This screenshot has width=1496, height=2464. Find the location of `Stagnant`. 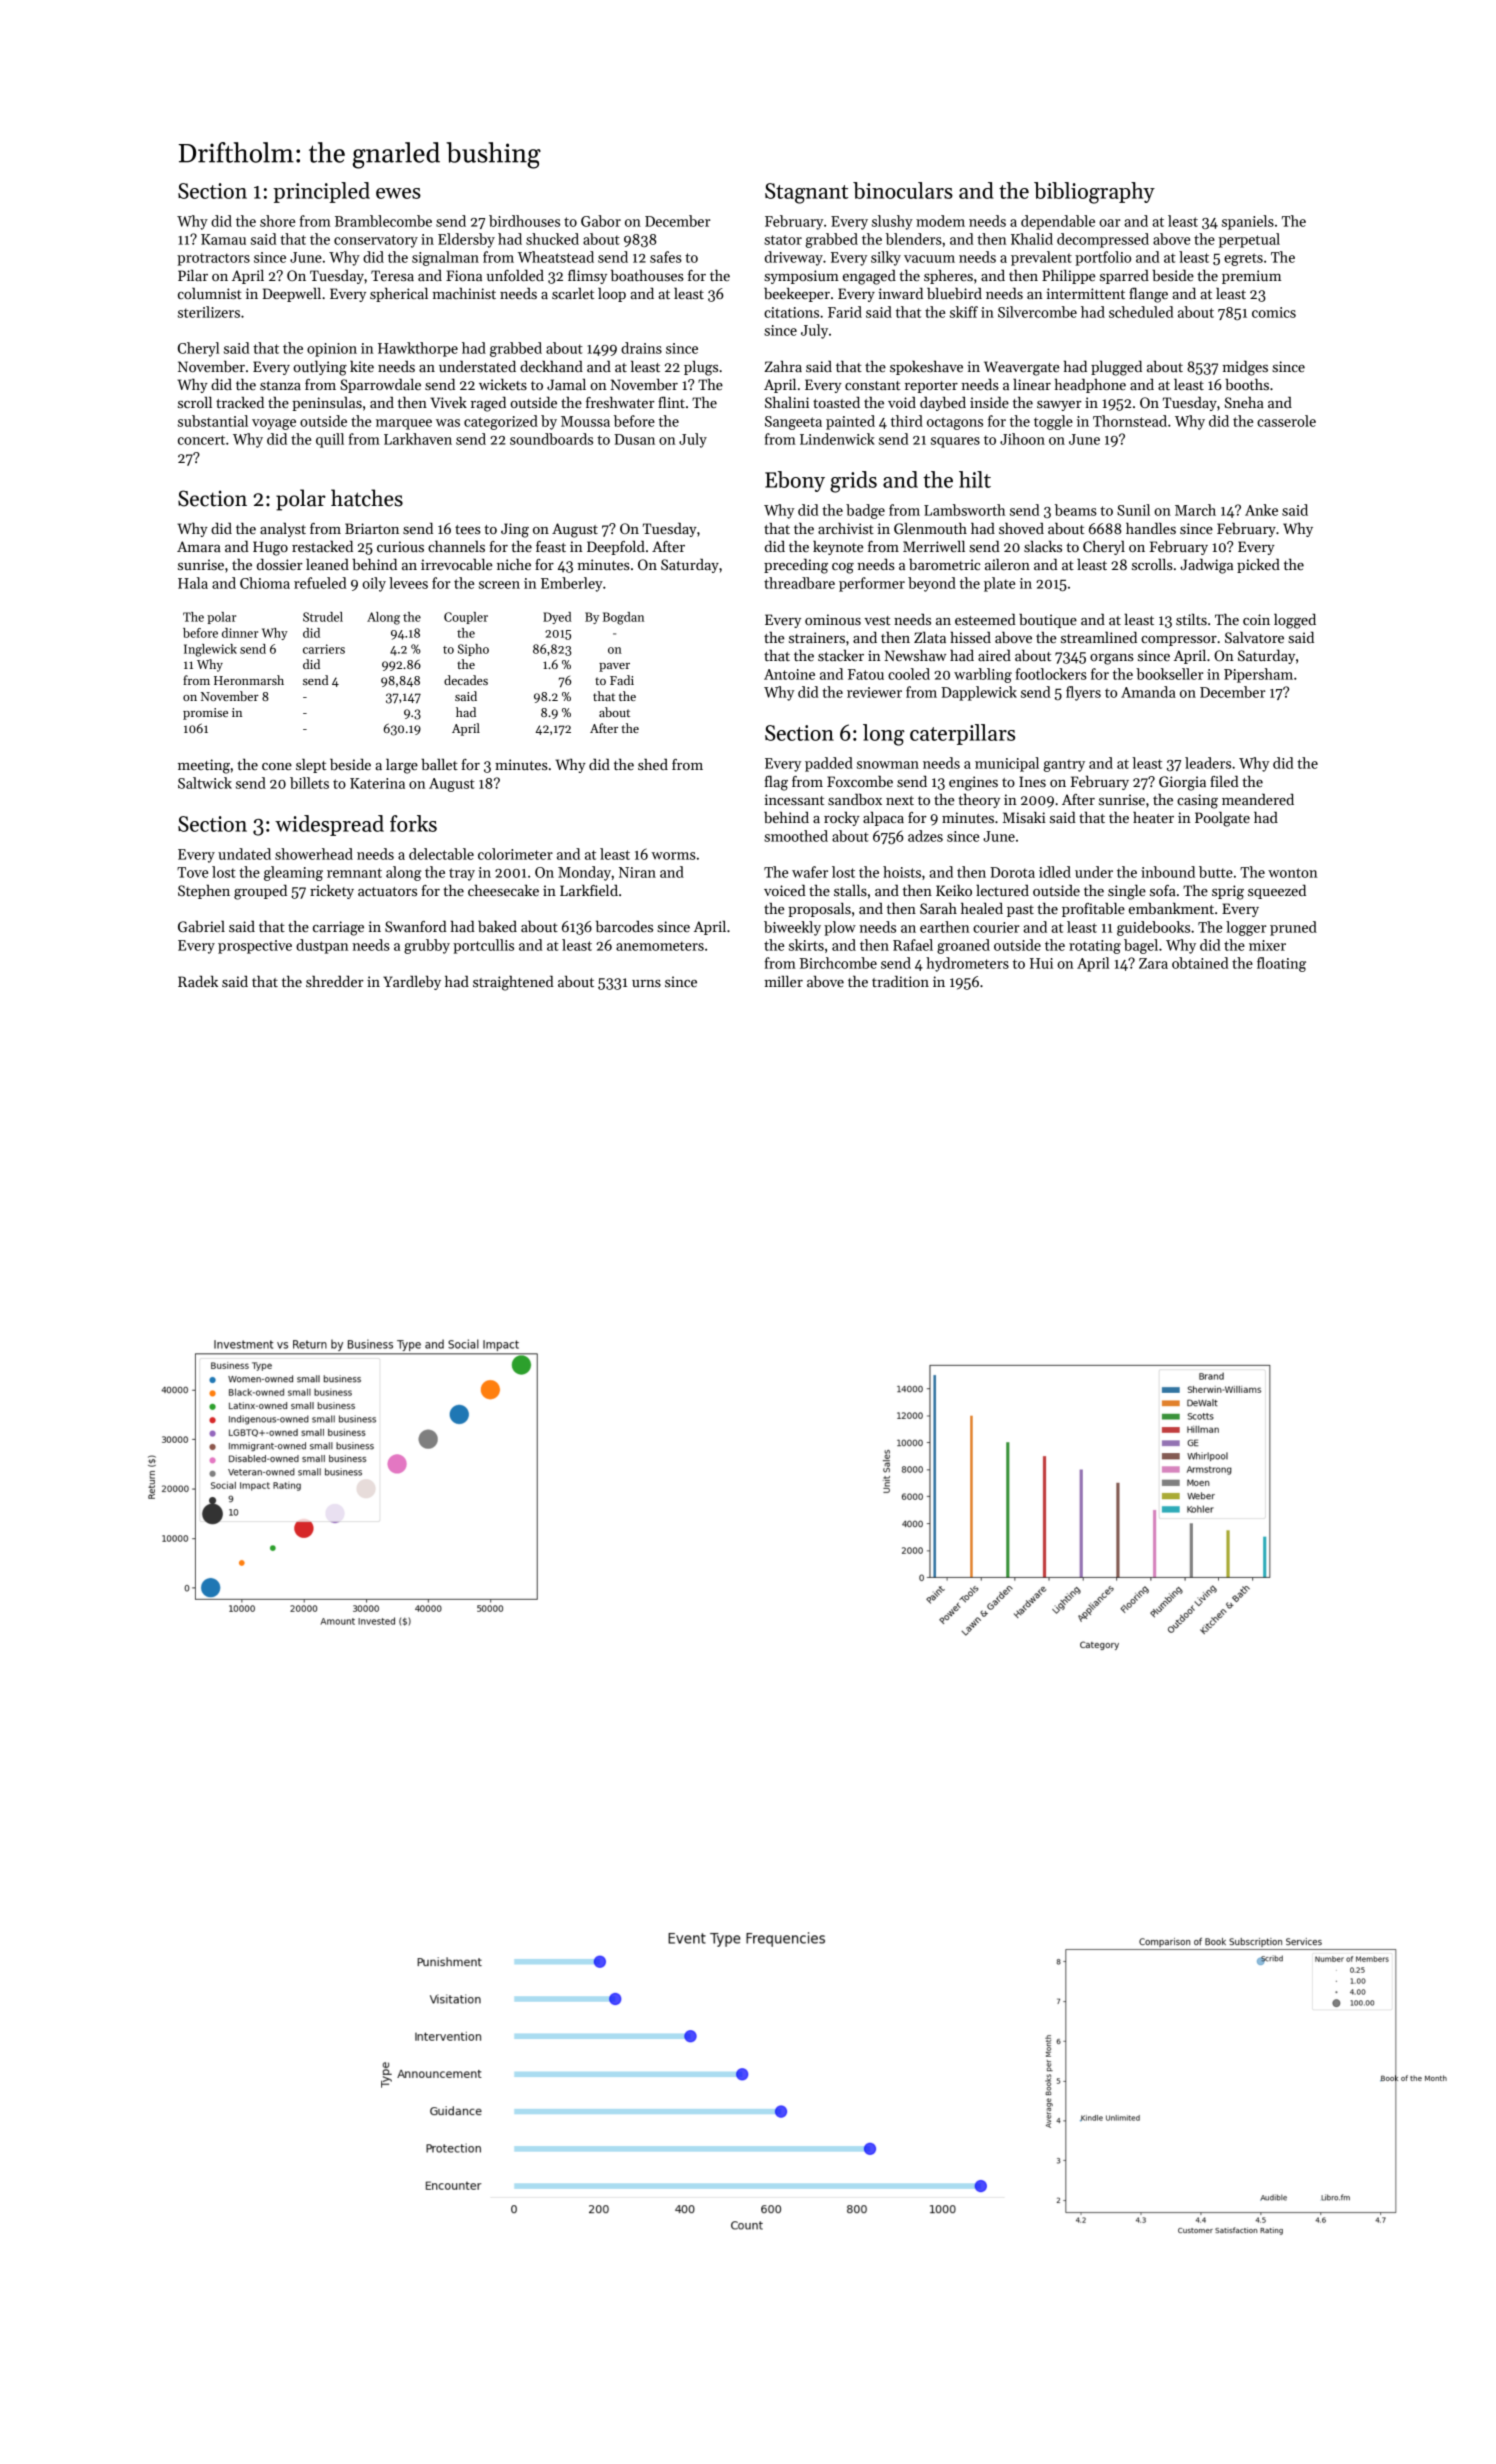

Stagnant is located at coordinates (806, 193).
